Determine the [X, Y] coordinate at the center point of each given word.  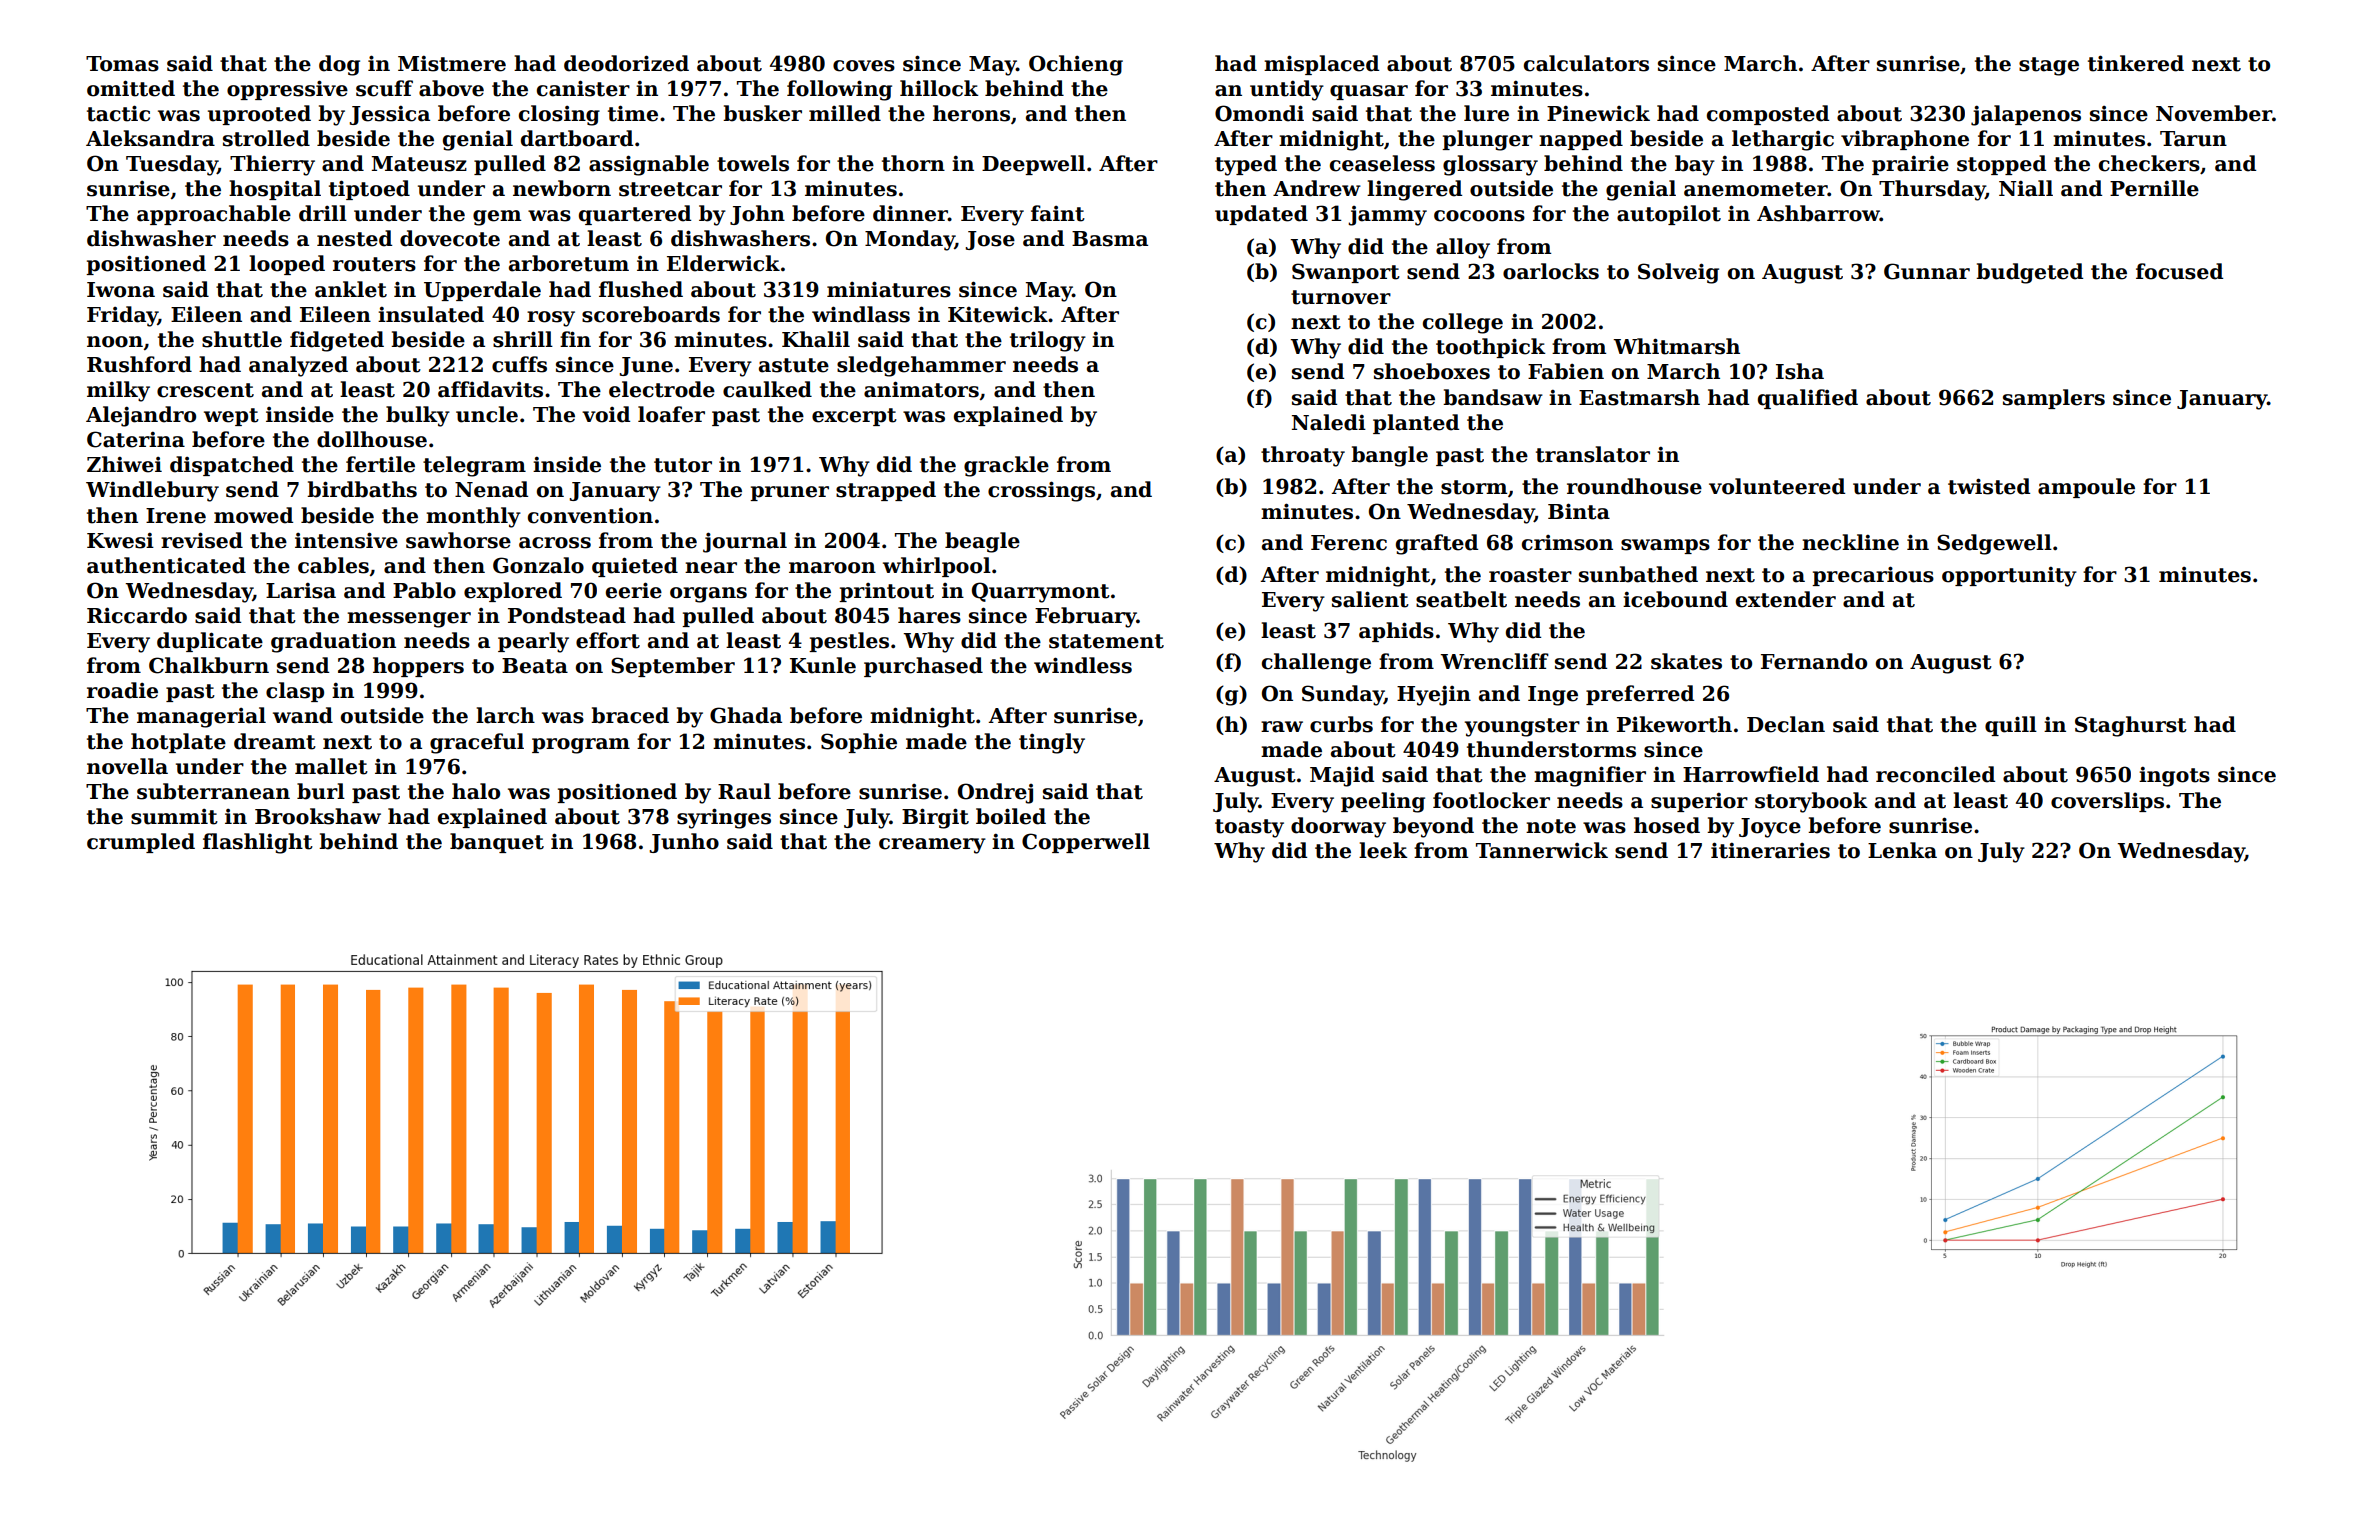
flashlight [258, 843]
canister [583, 88]
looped [287, 265]
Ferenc [1349, 543]
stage [2049, 66]
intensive [346, 540]
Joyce [1770, 828]
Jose [990, 240]
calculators [1586, 63]
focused [2179, 271]
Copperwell [1086, 843]
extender [1786, 599]
